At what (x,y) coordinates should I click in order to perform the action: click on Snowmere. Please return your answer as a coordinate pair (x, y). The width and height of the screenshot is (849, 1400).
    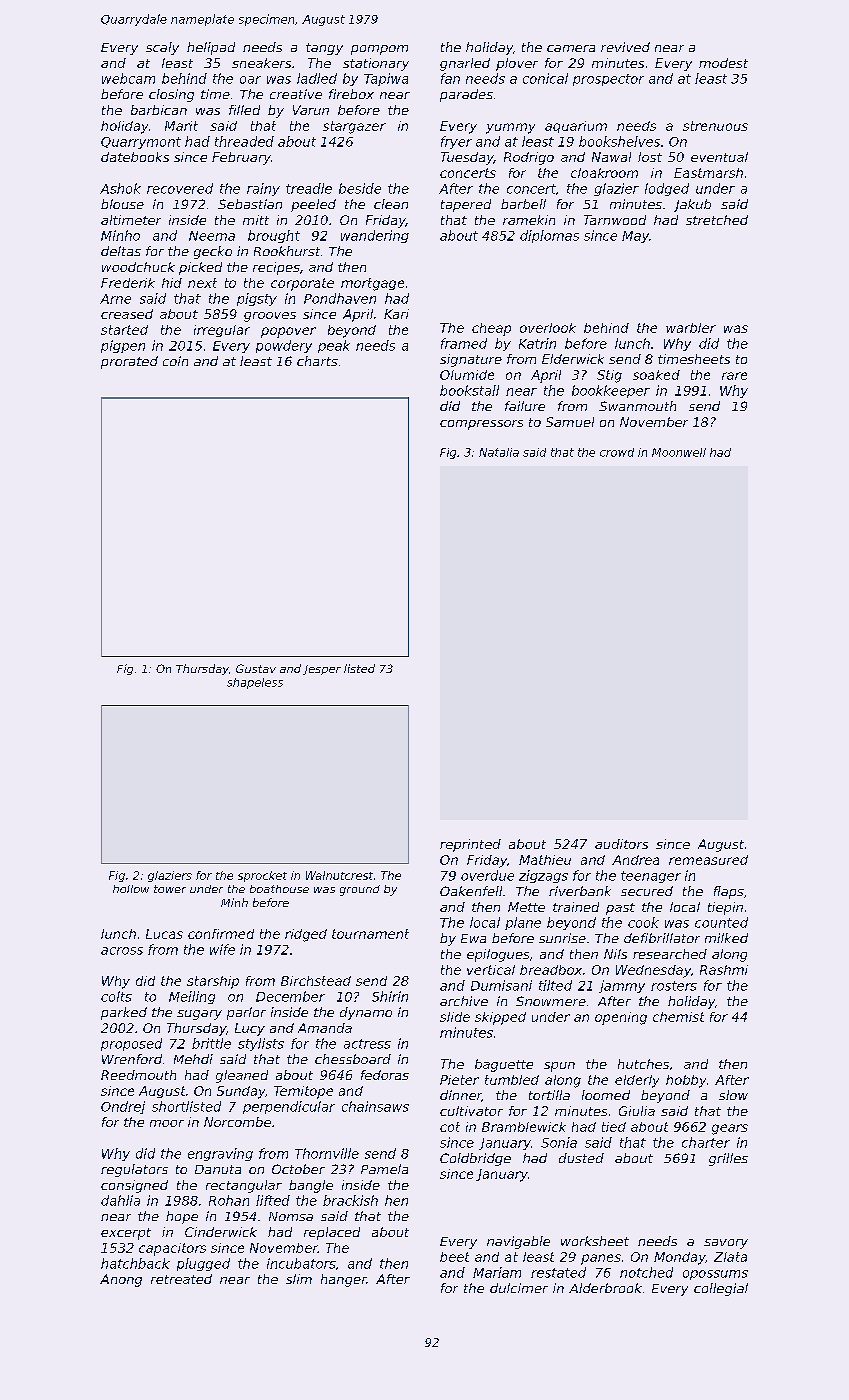
    Looking at the image, I should click on (551, 1001).
